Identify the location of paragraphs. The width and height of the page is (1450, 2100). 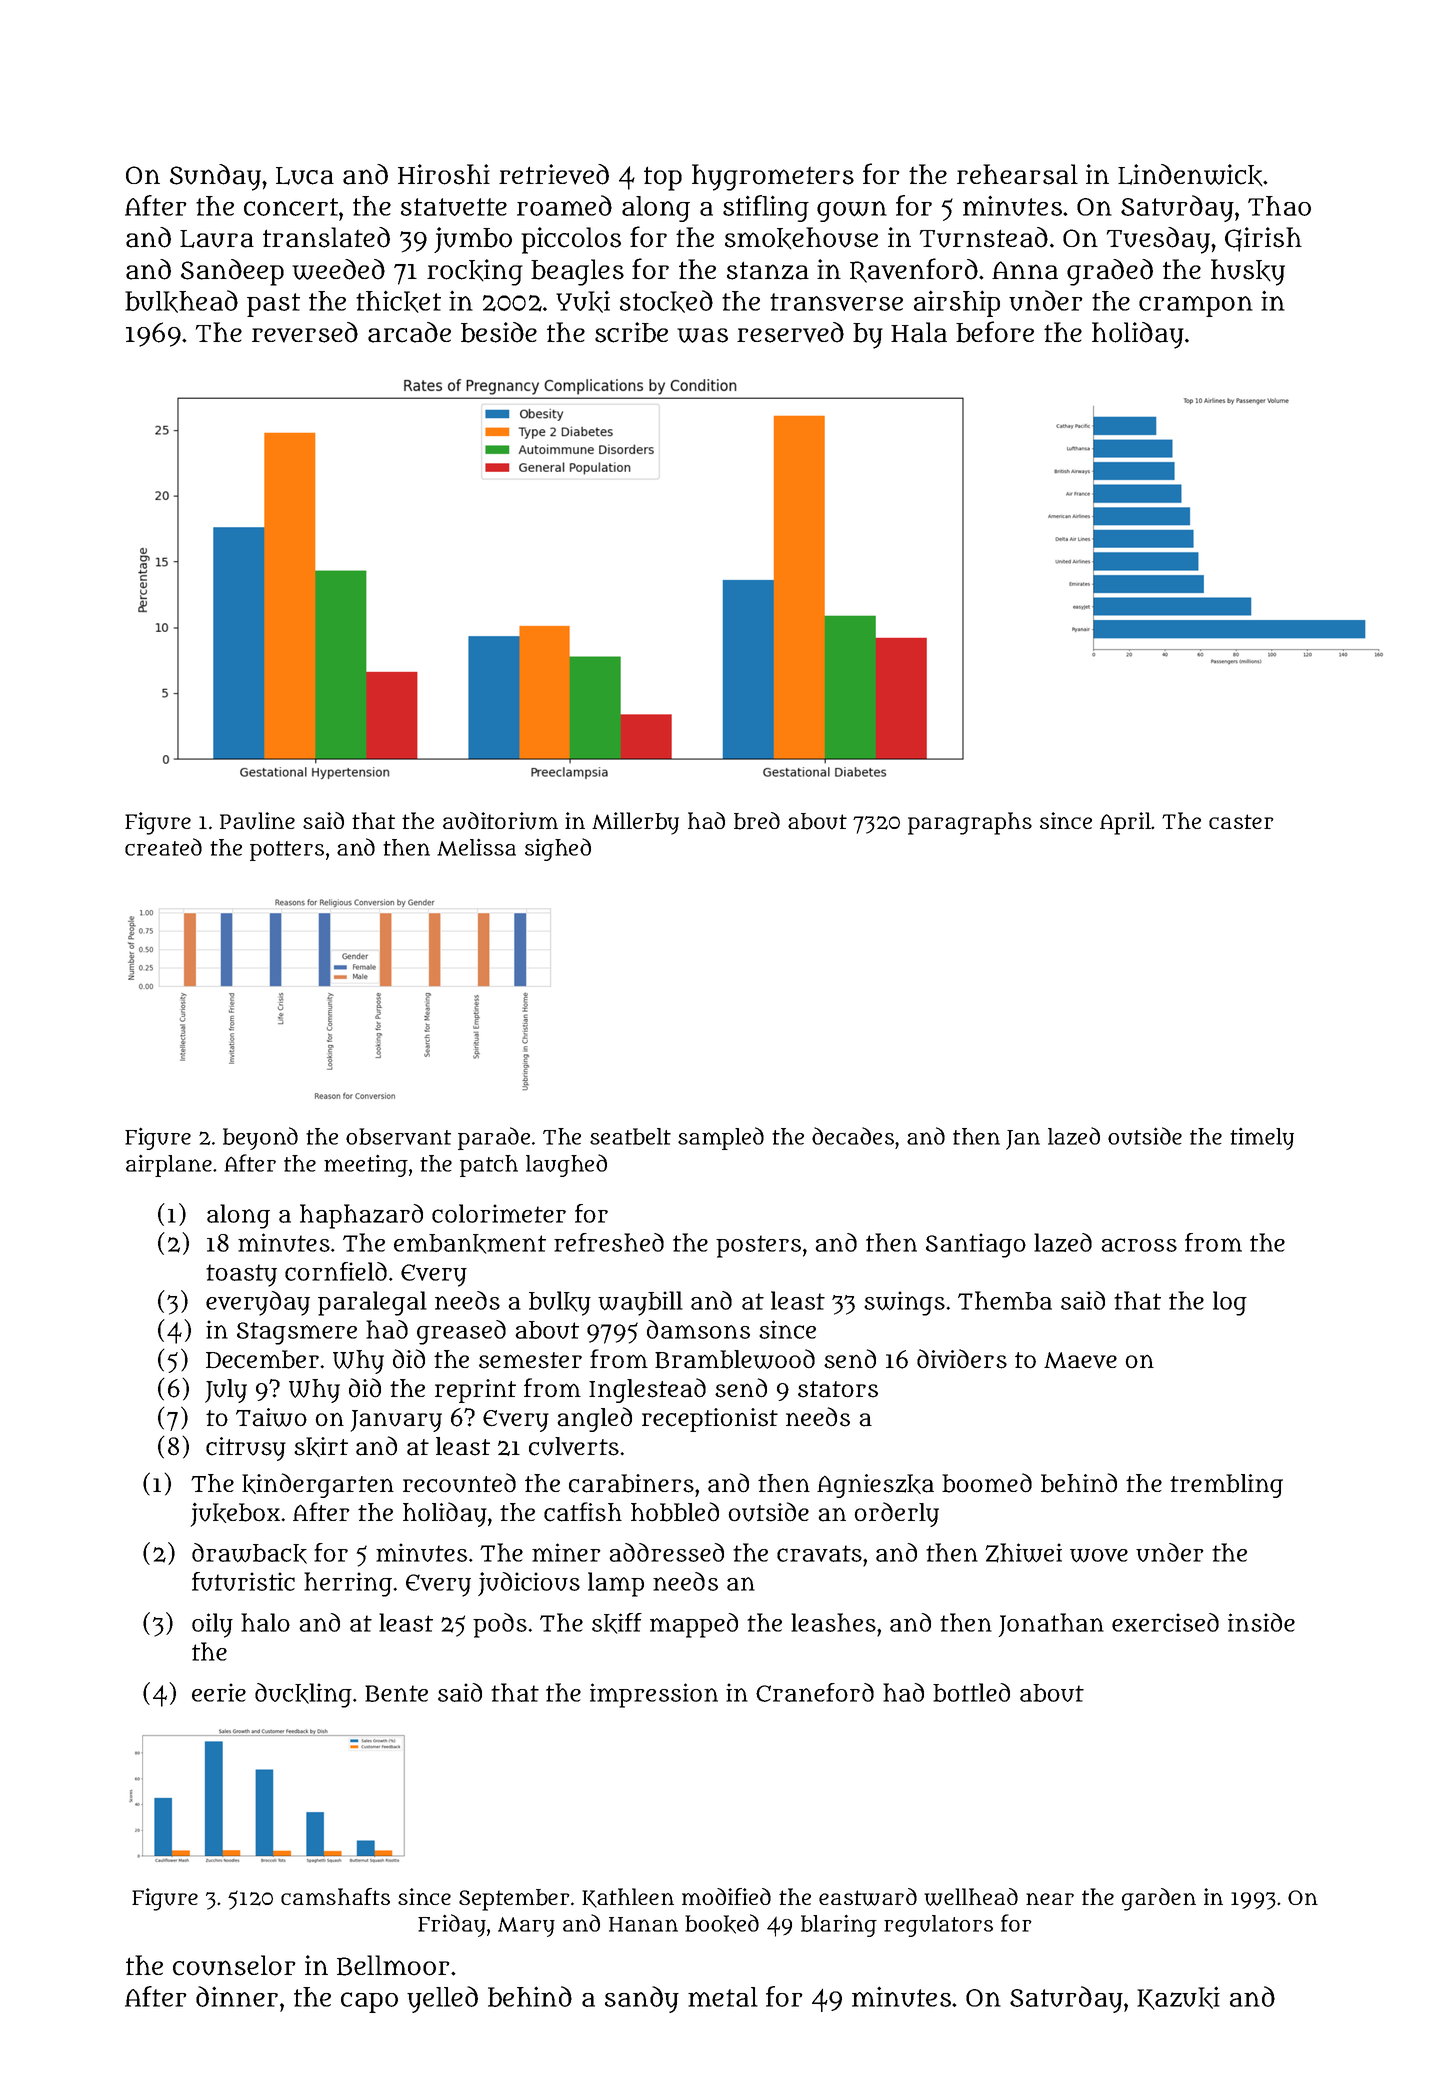
(970, 823).
